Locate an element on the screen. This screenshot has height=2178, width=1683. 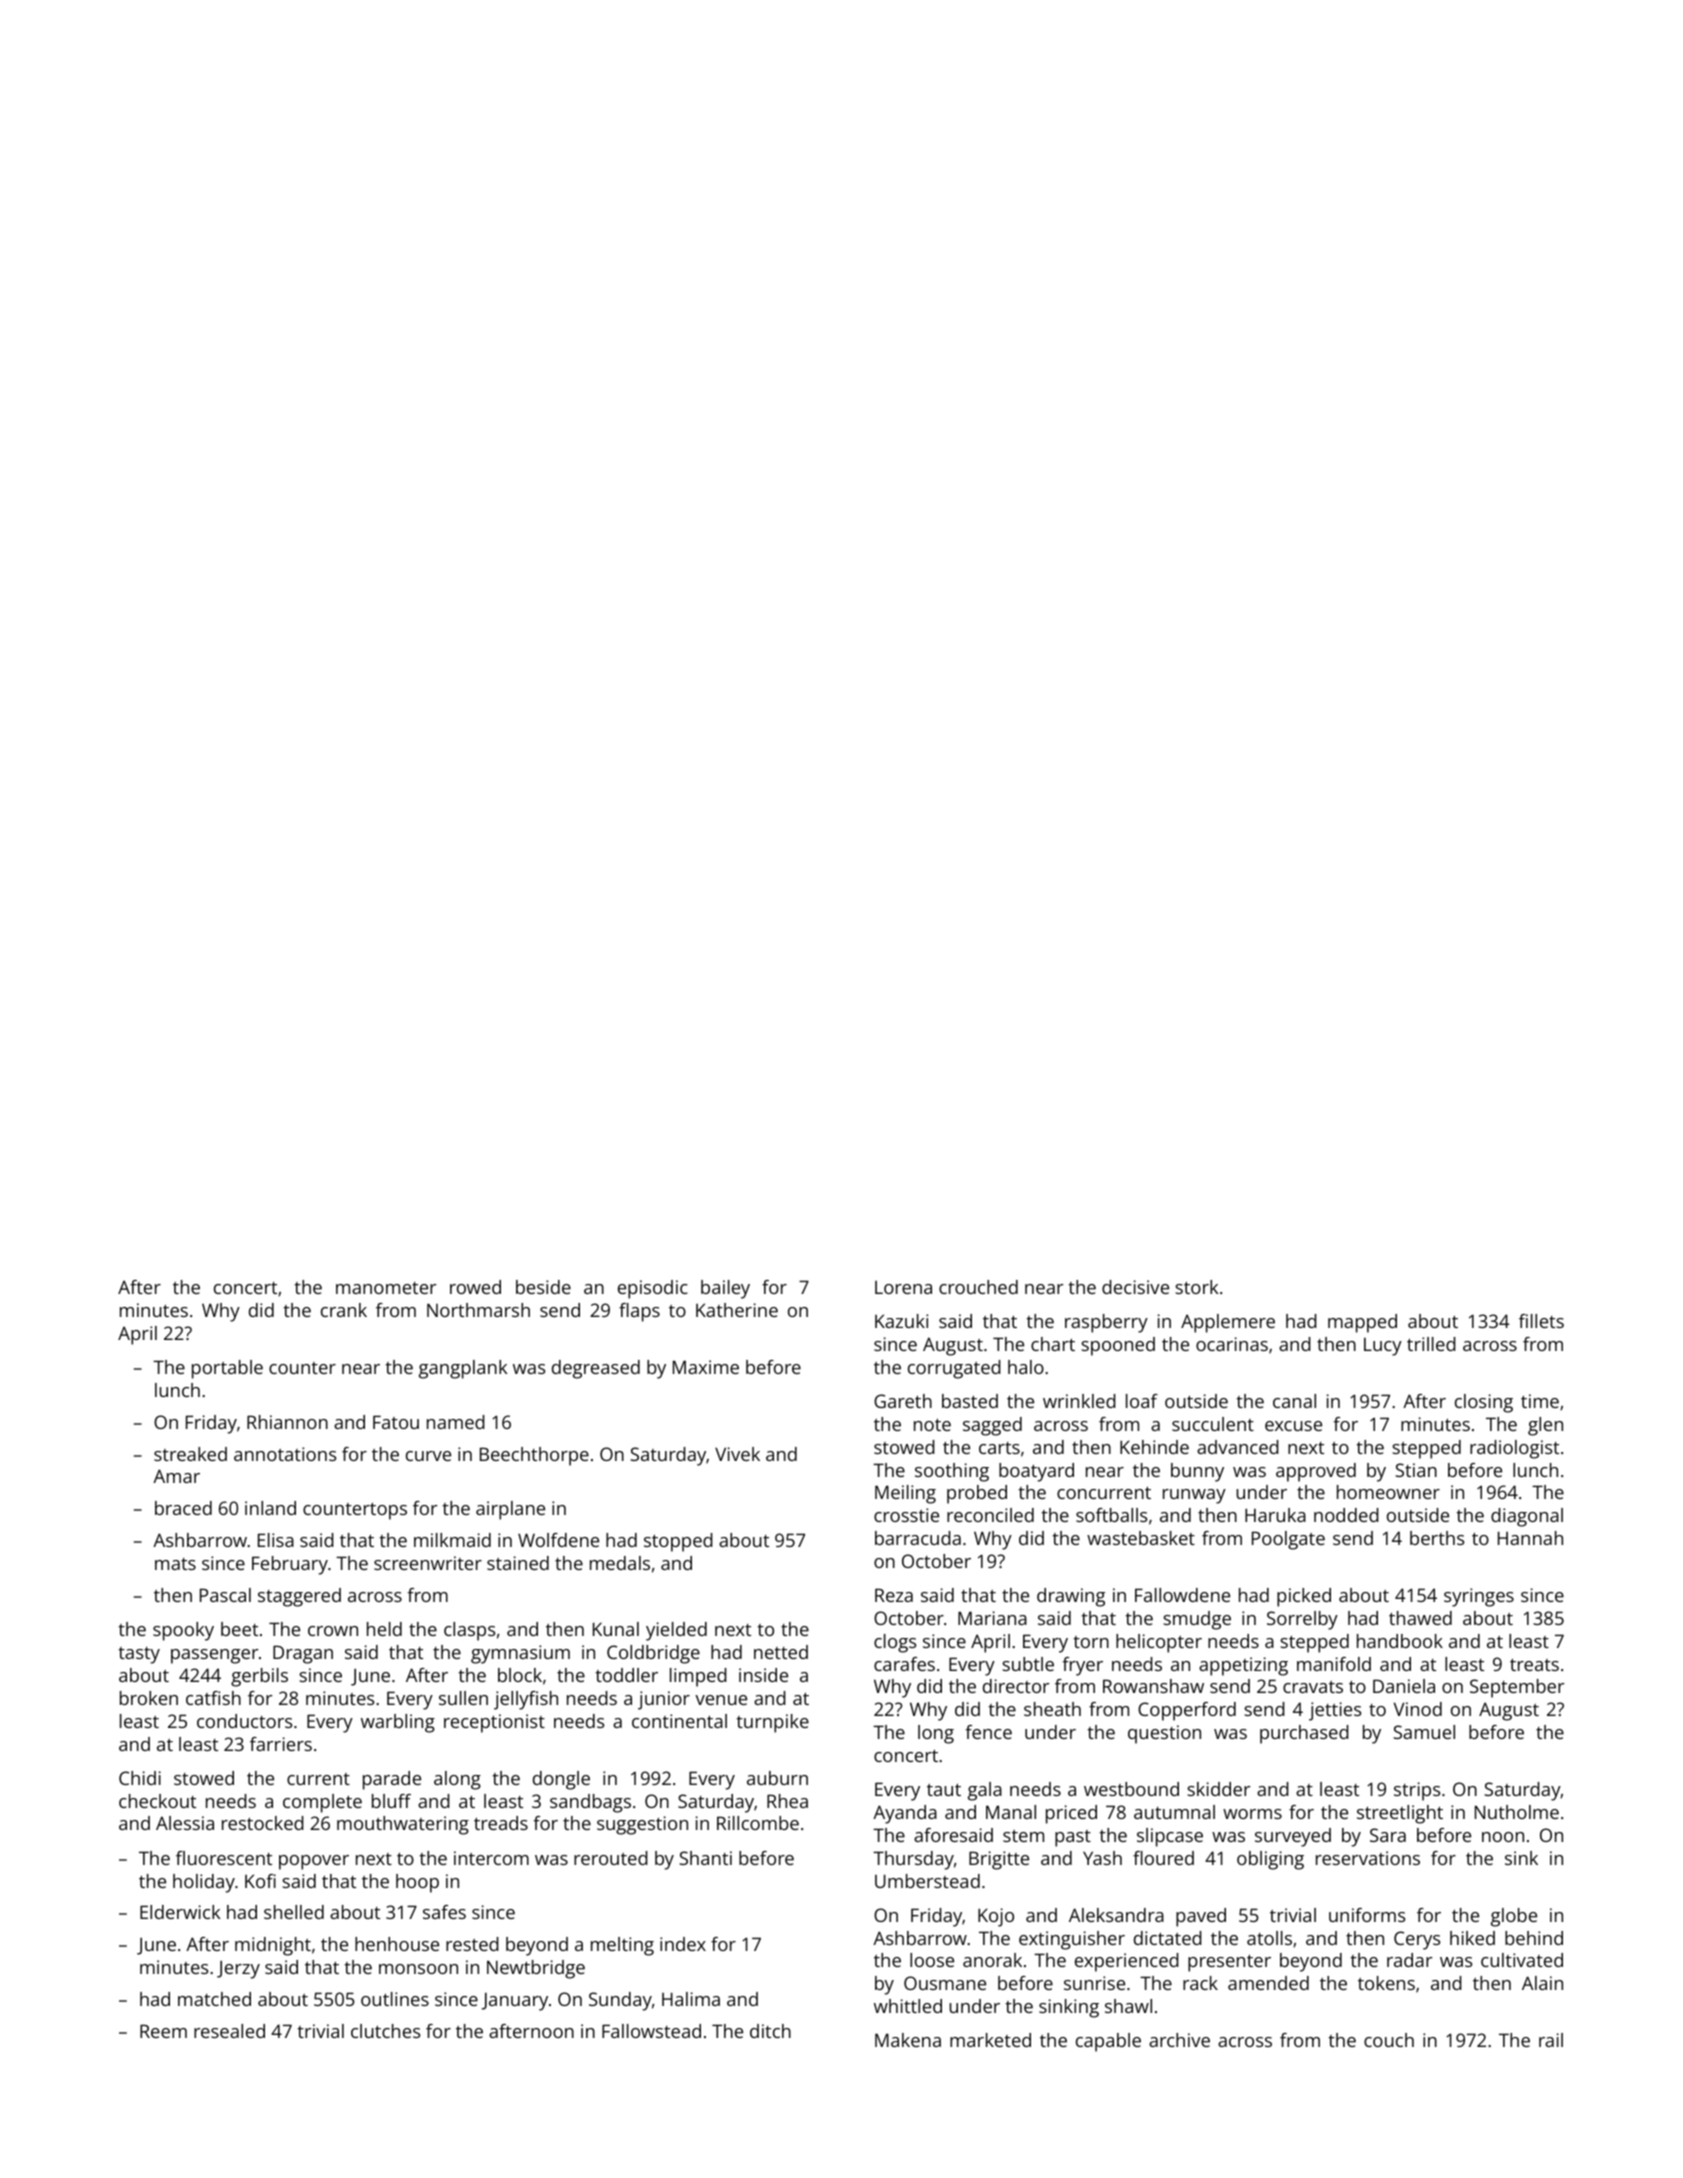
stork is located at coordinates (1196, 1287).
